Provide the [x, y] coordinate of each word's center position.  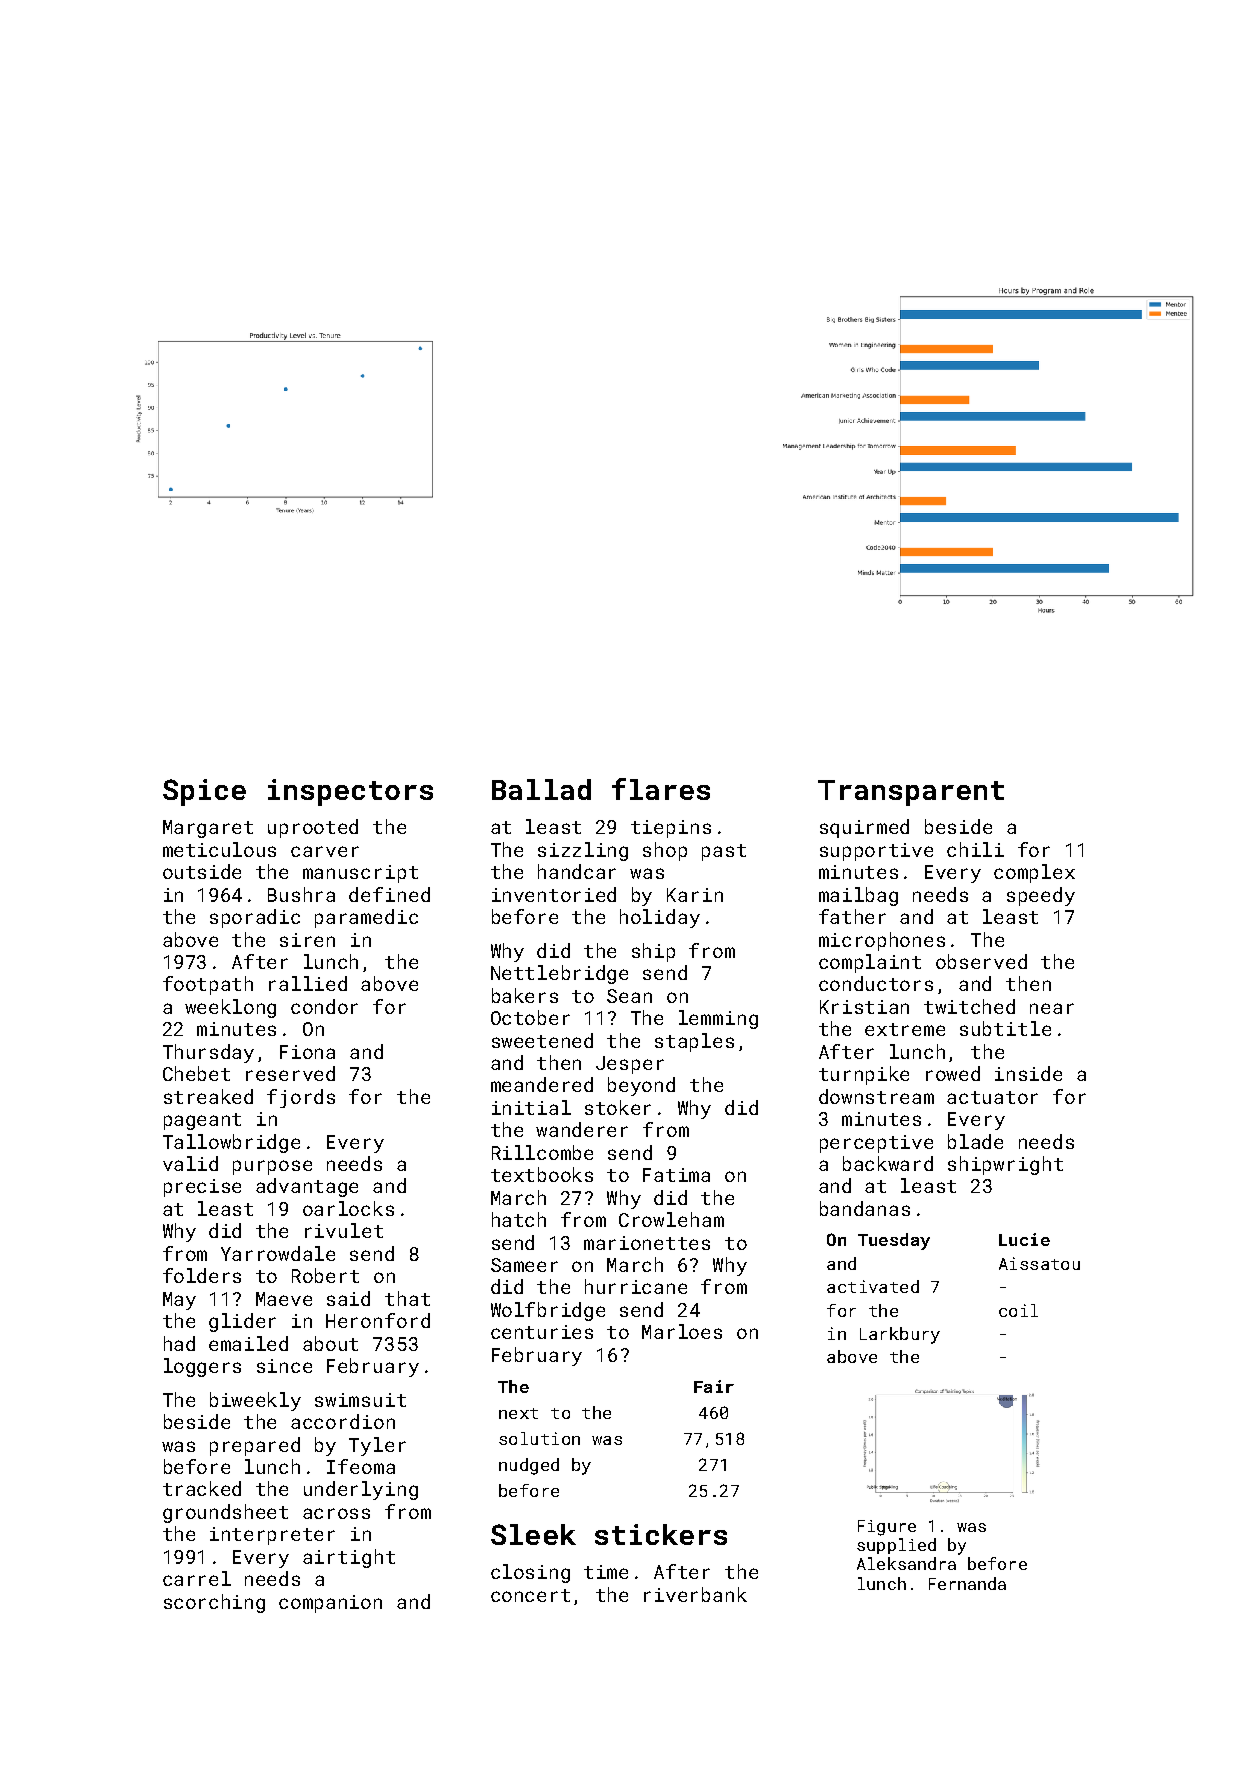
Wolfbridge [548, 1311]
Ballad [541, 789]
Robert [325, 1275]
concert [530, 1595]
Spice [204, 792]
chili [975, 849]
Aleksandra [906, 1563]
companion [330, 1604]
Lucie [1024, 1239]
